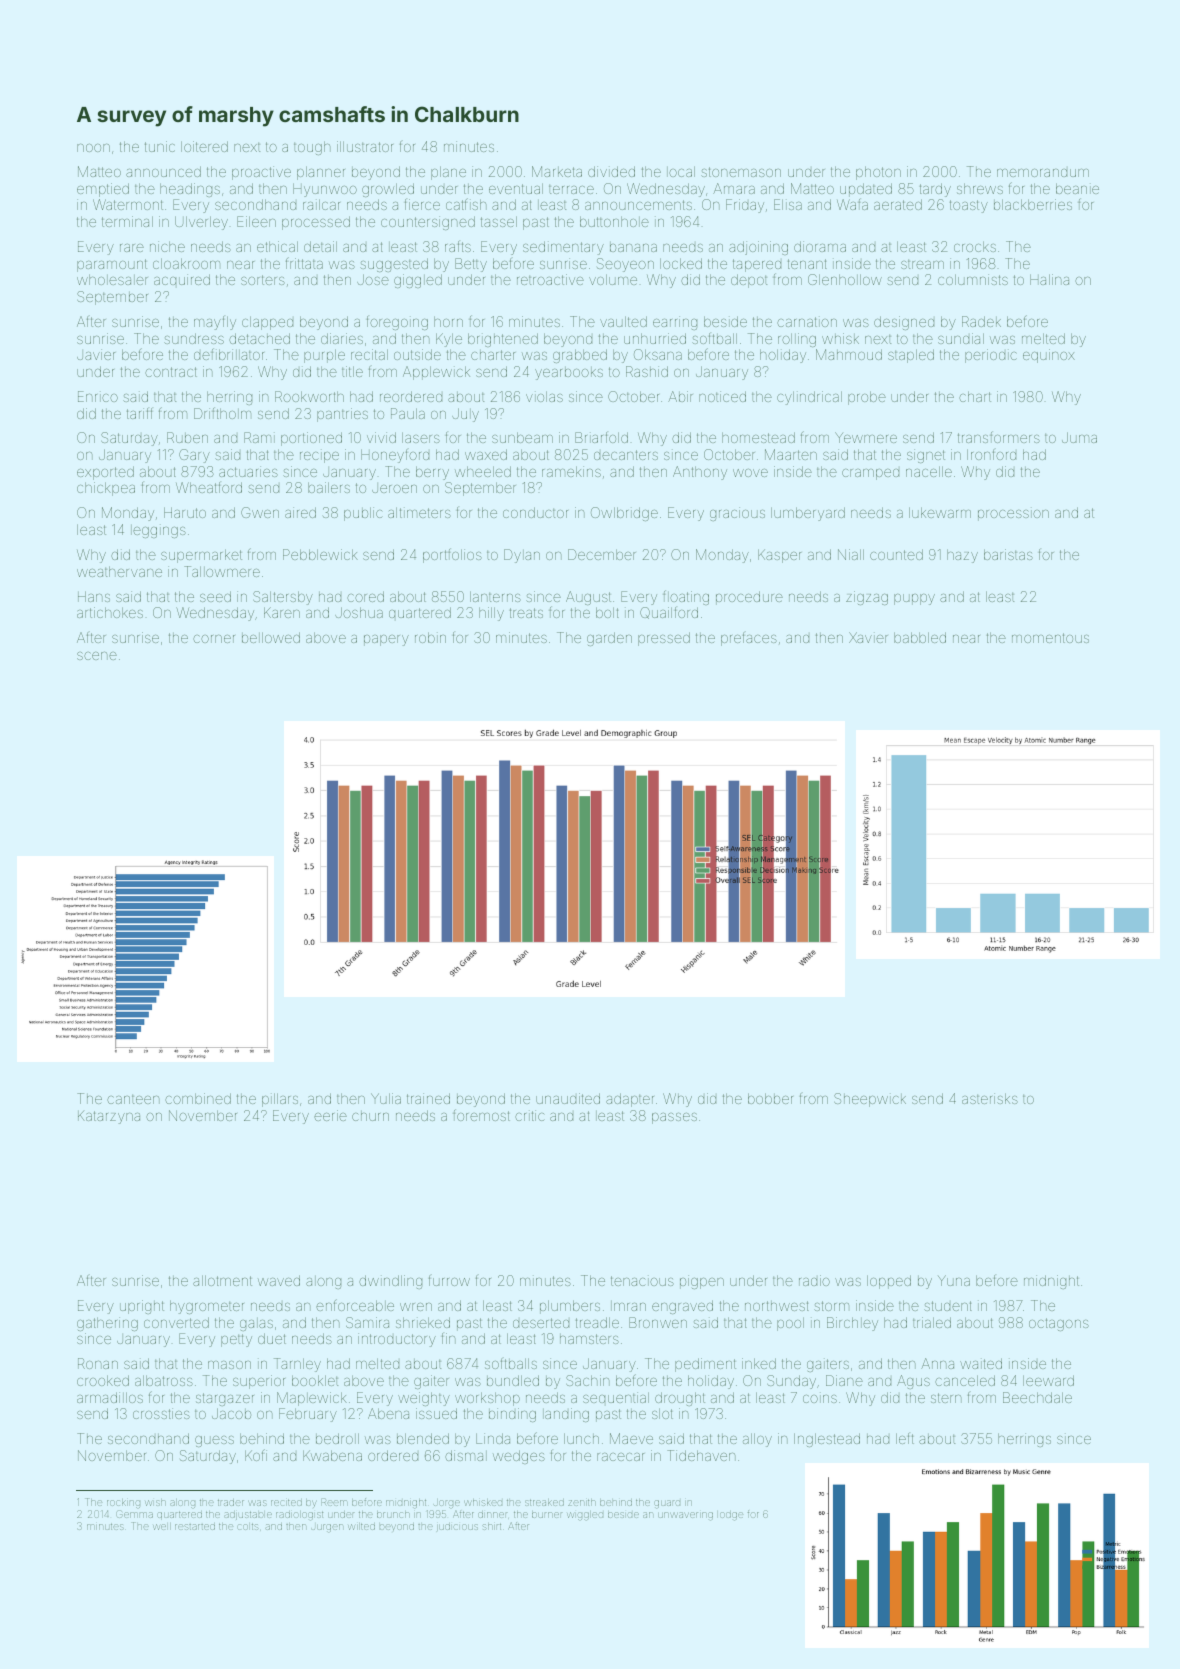 The image size is (1180, 1669). What do you see at coordinates (267, 323) in the image?
I see `clapped` at bounding box center [267, 323].
